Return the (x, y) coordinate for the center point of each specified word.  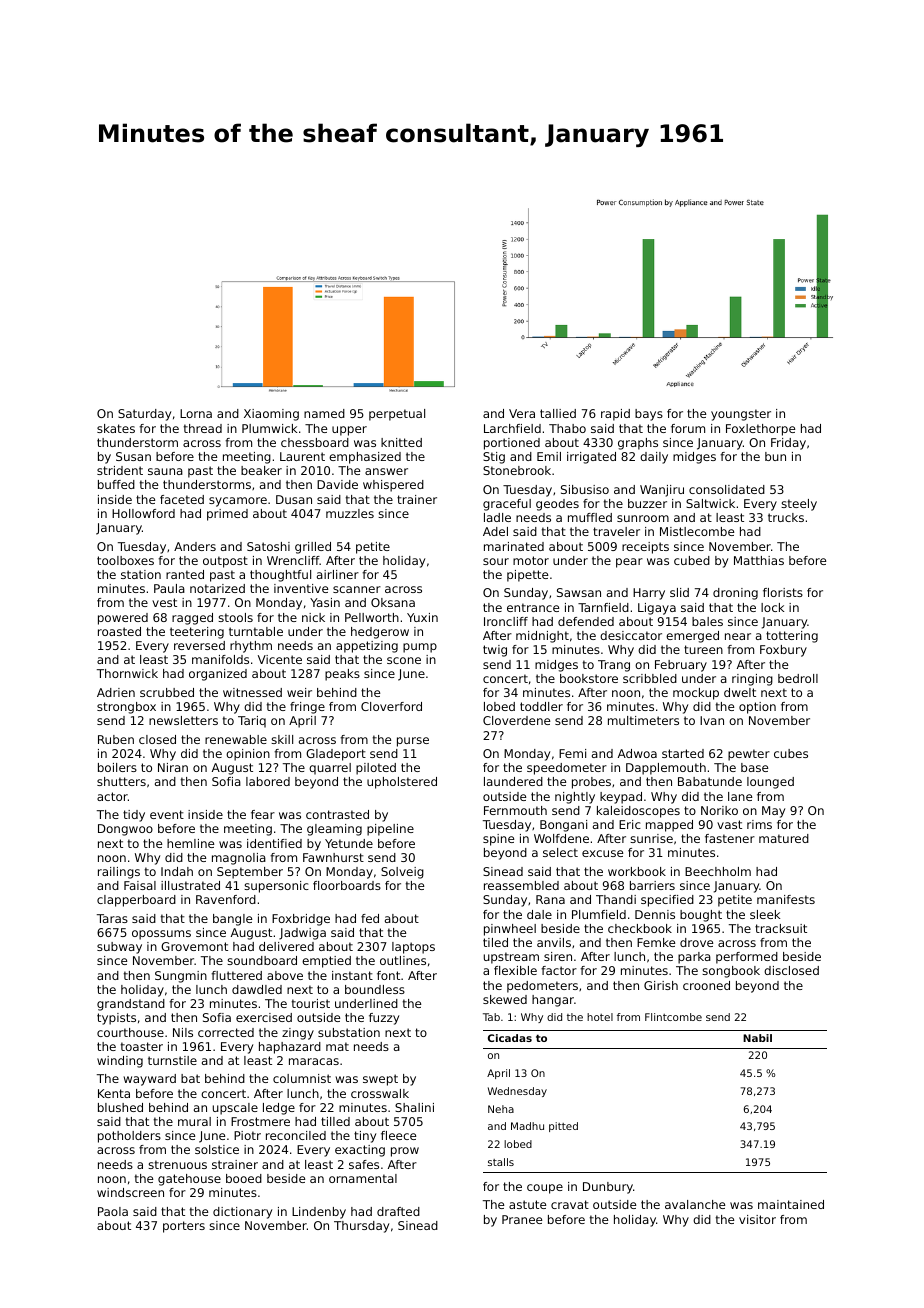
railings (119, 873)
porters (184, 1227)
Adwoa (637, 753)
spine (498, 840)
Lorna (196, 413)
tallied (558, 413)
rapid (615, 415)
